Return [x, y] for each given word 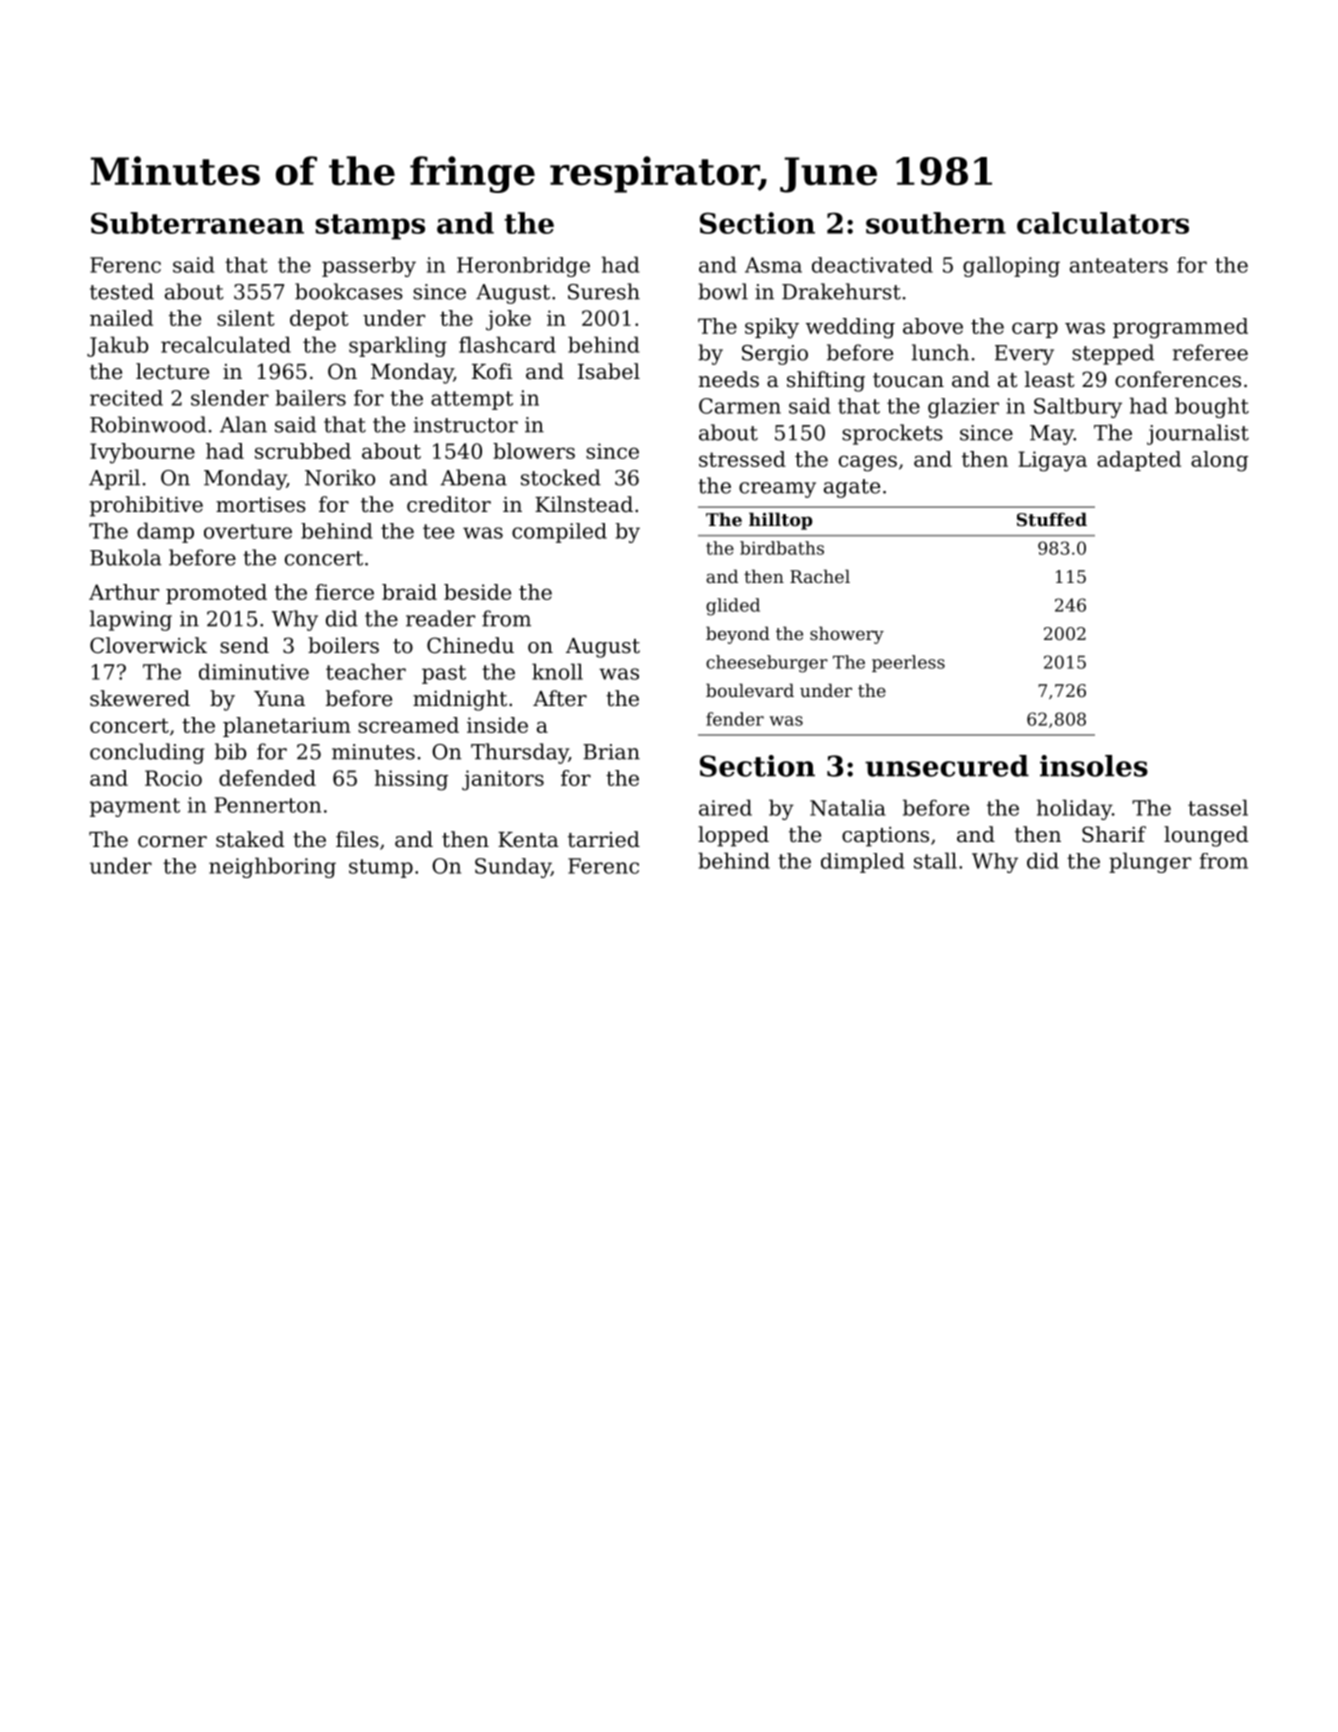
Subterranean [197, 223]
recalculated [226, 344]
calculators [1103, 223]
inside [497, 725]
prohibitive [146, 506]
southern [936, 223]
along [1219, 461]
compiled [559, 533]
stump [381, 868]
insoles [1094, 766]
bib [230, 751]
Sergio [775, 355]
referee [1210, 352]
